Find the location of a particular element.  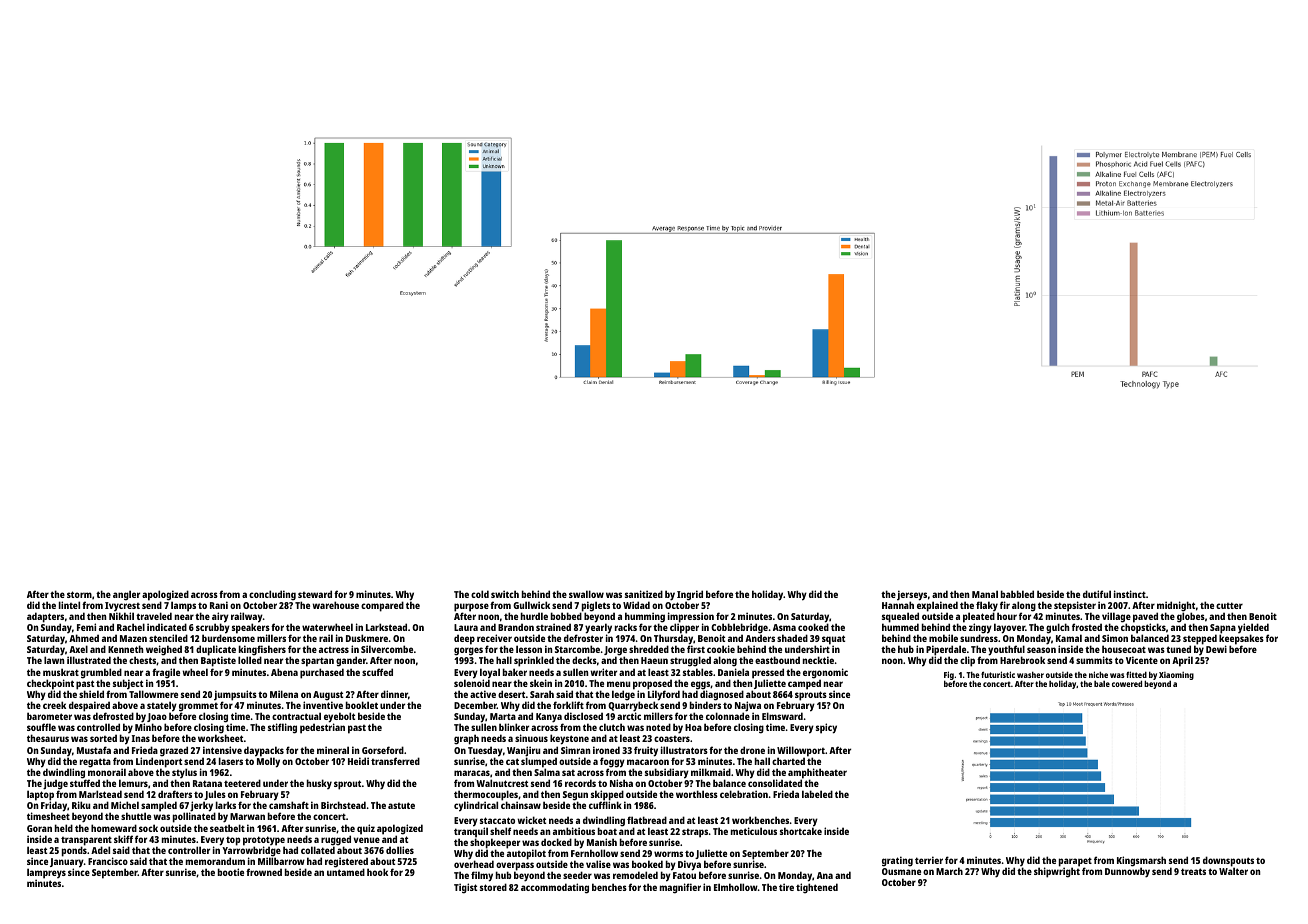

stables is located at coordinates (698, 672).
